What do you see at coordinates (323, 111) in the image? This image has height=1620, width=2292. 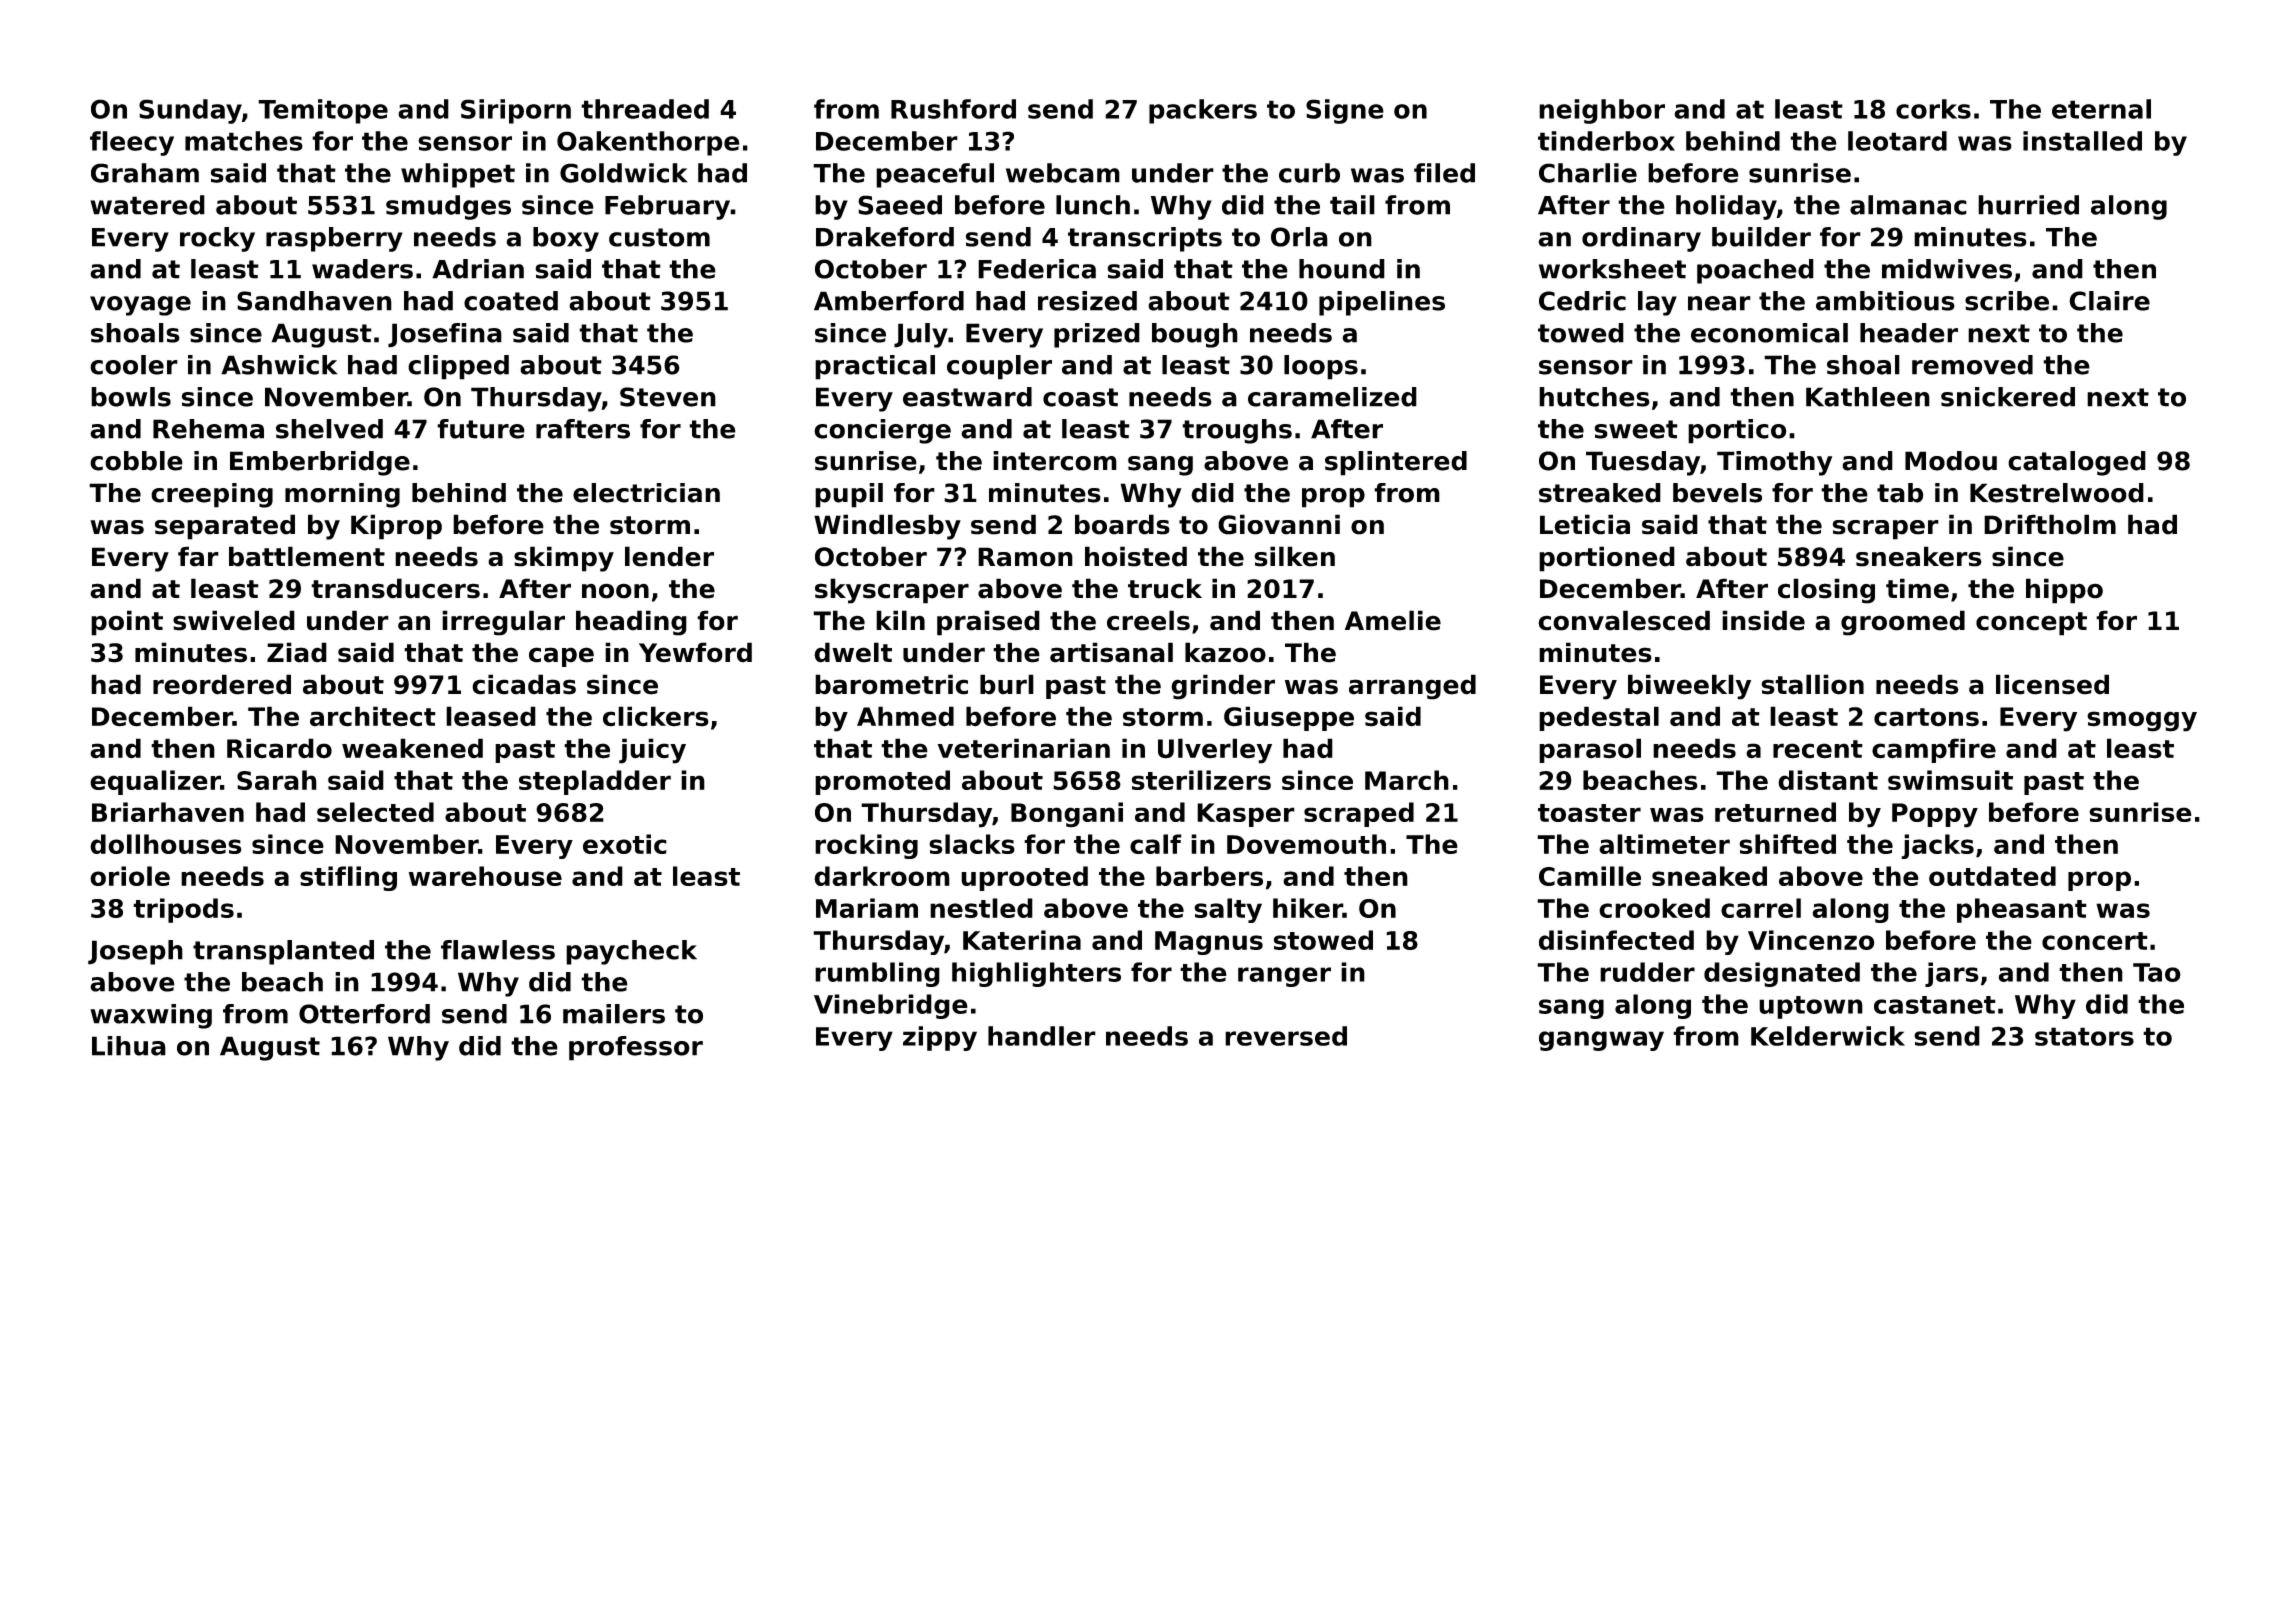 I see `Temitope` at bounding box center [323, 111].
